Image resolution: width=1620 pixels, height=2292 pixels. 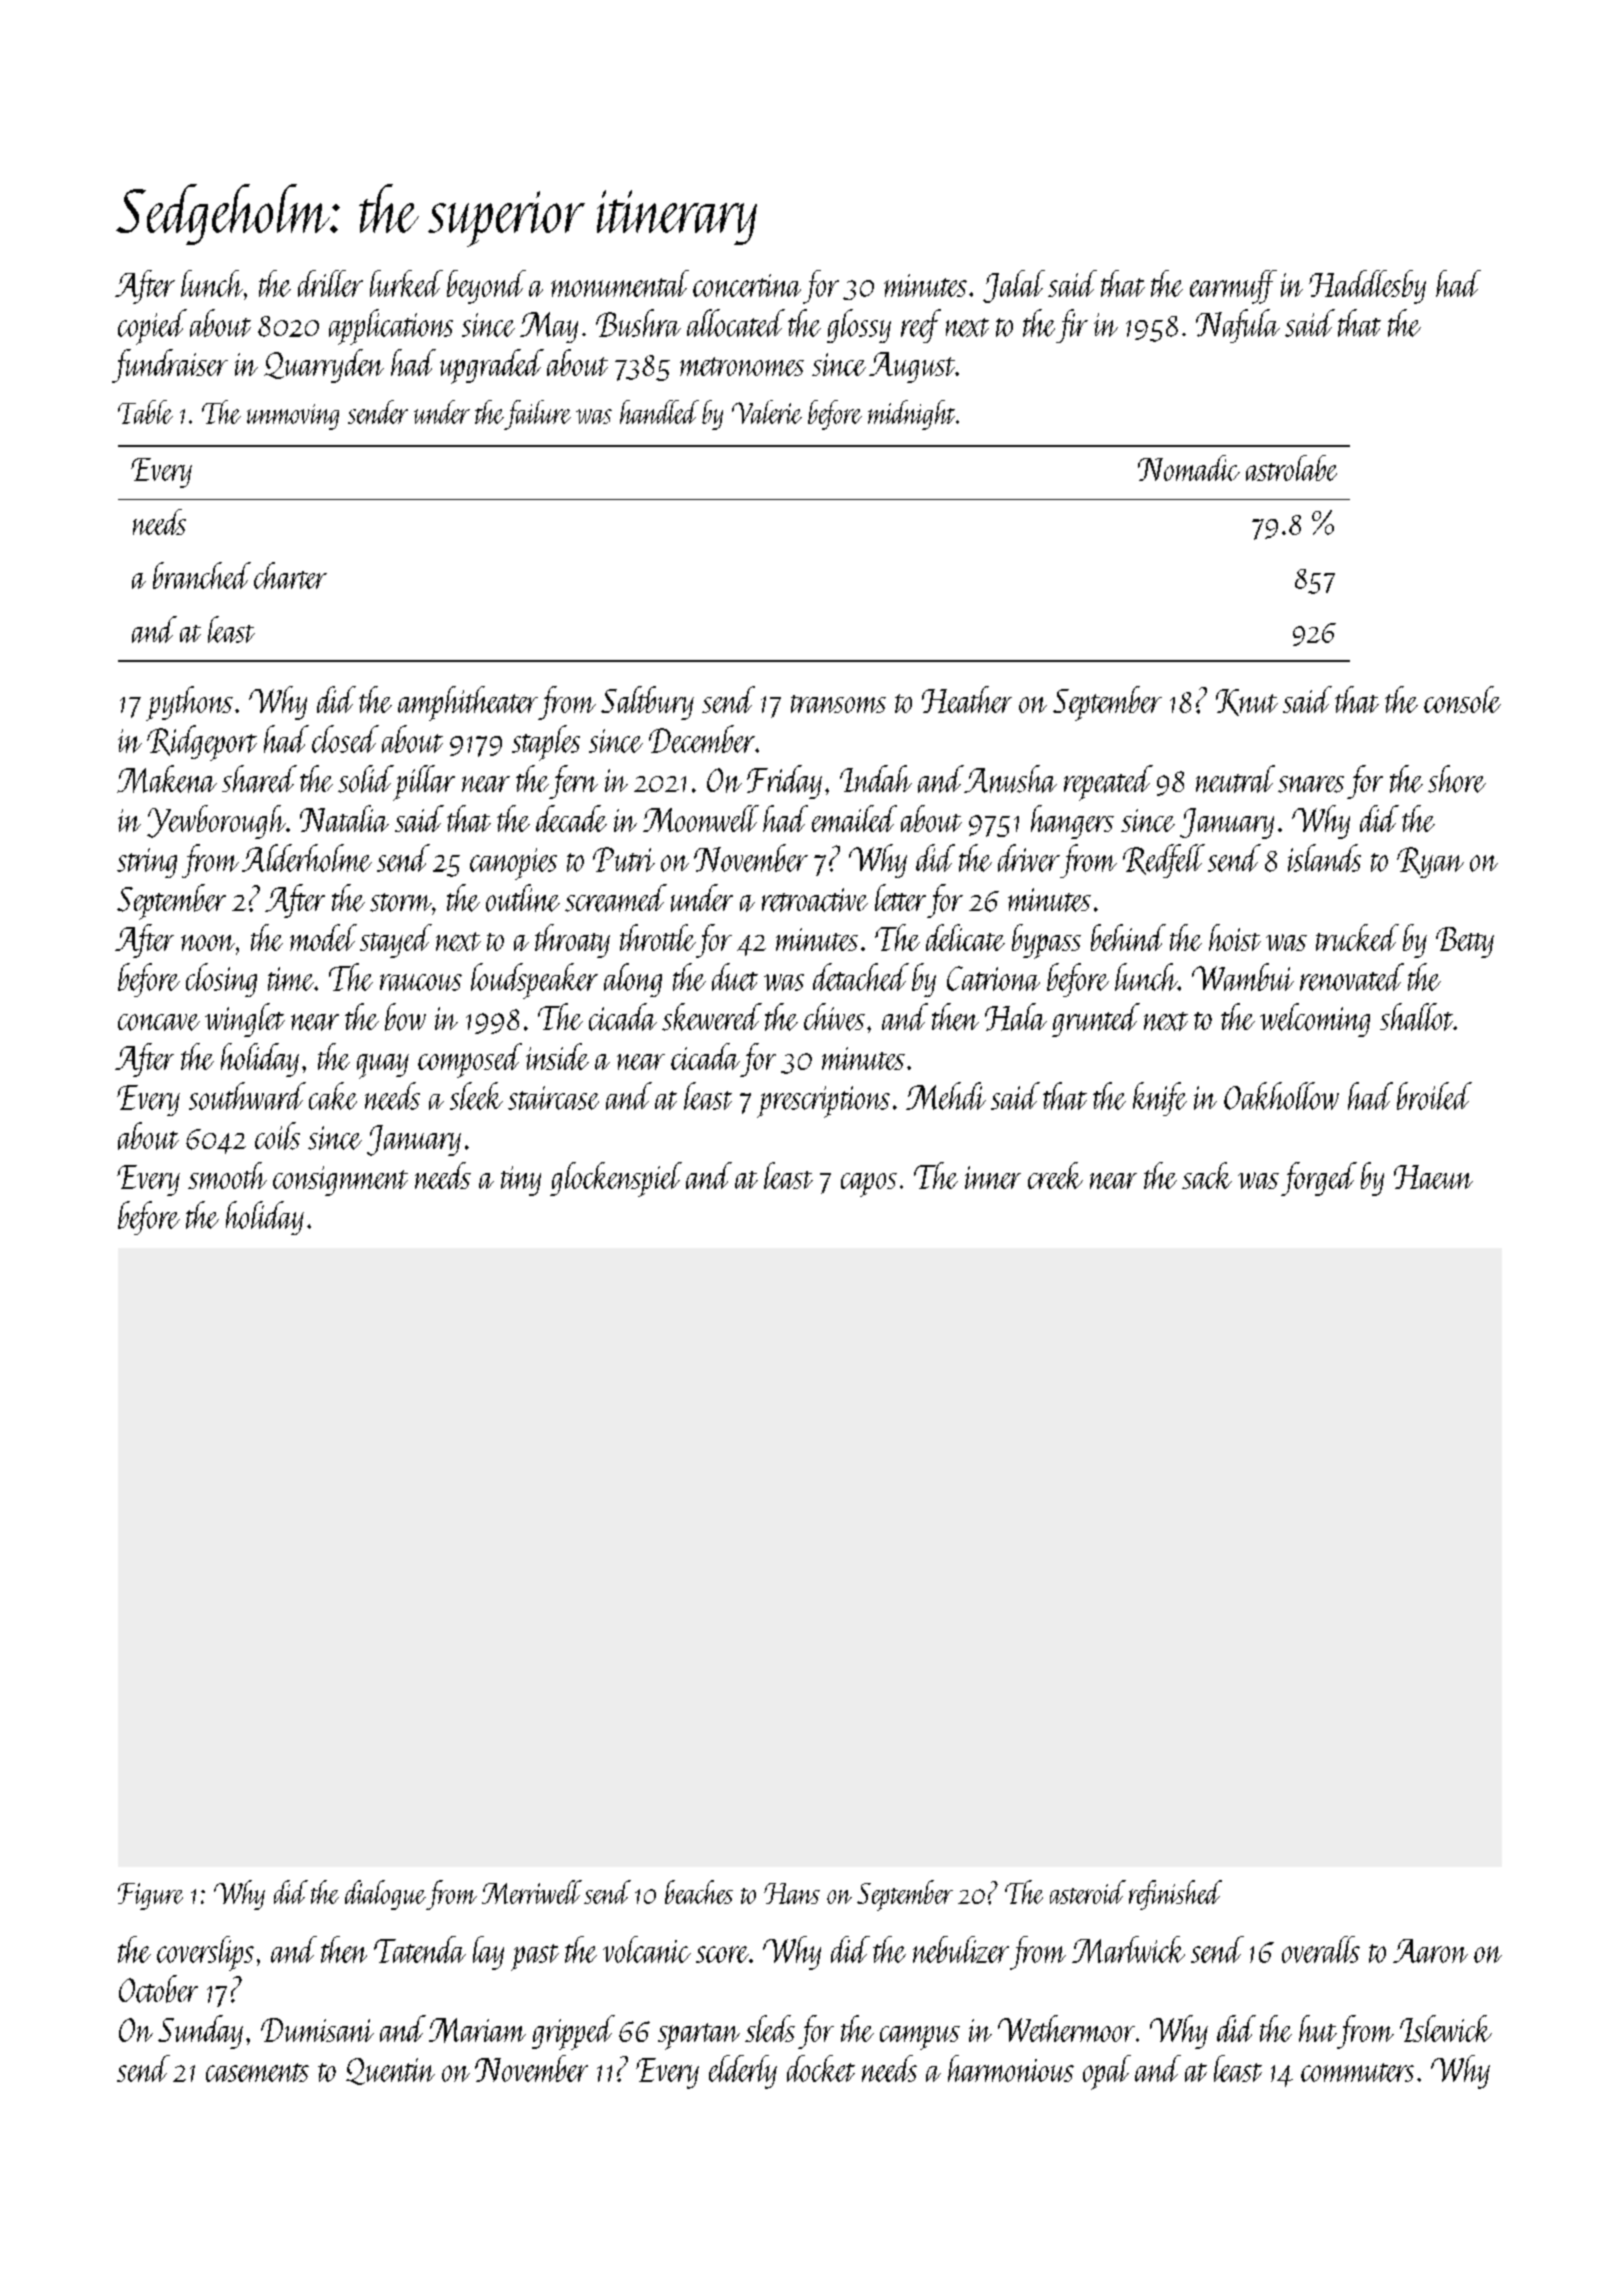 What do you see at coordinates (792, 1893) in the image?
I see `Hans` at bounding box center [792, 1893].
